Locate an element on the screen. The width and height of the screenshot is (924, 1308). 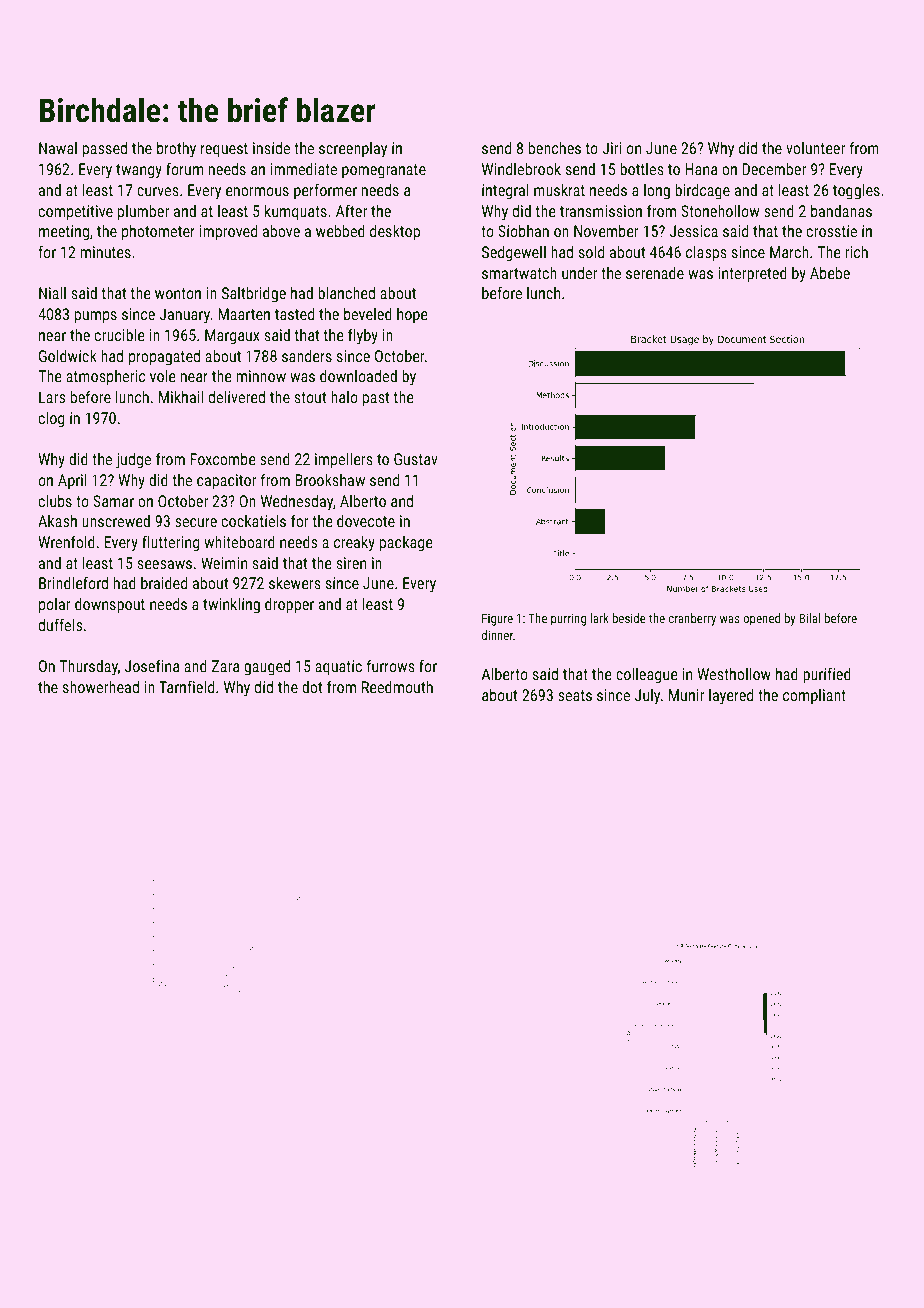
Abebe is located at coordinates (830, 273).
